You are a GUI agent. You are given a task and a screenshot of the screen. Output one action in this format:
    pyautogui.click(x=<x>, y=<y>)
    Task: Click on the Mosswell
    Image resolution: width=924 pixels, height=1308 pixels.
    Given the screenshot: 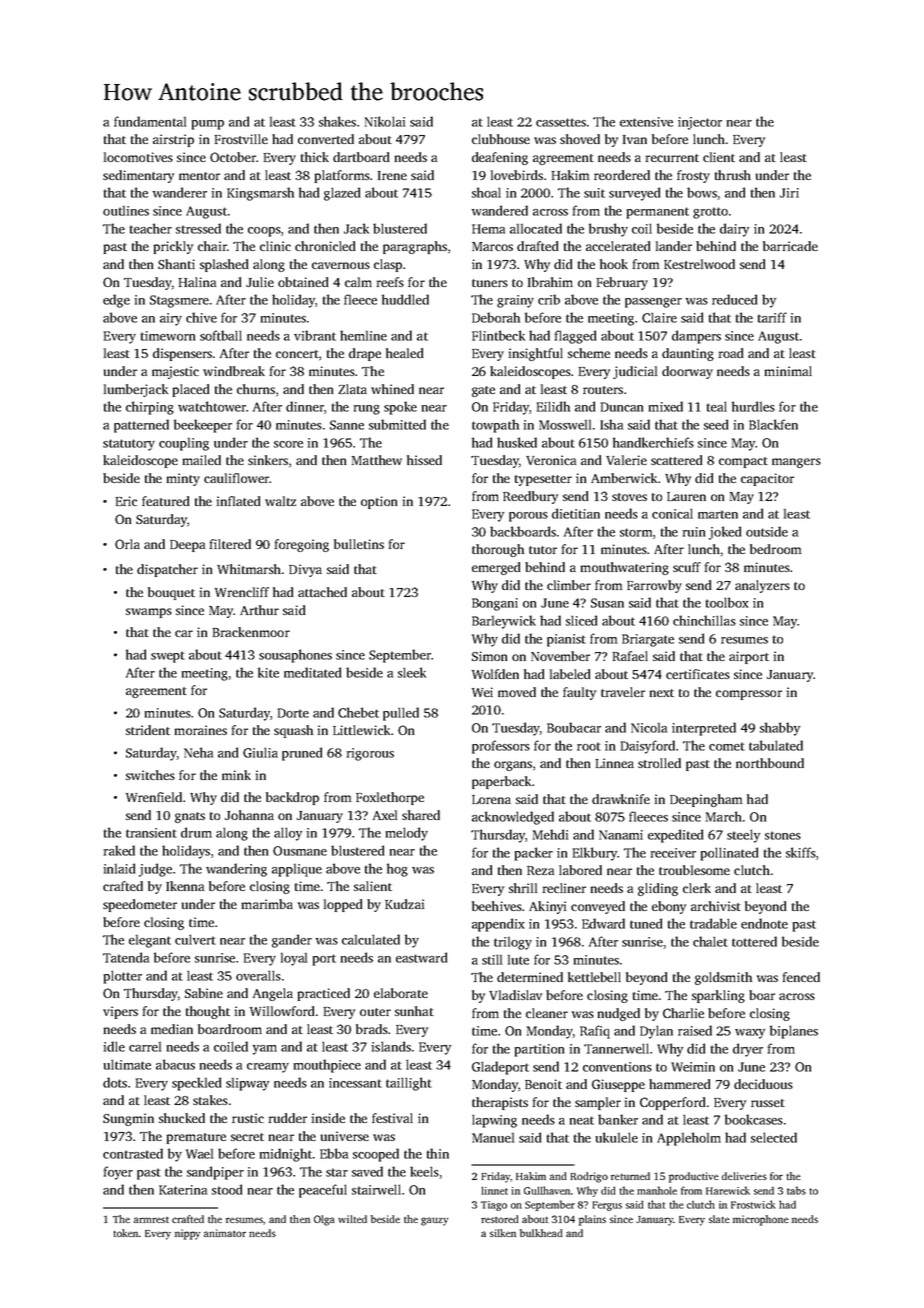 What is the action you would take?
    pyautogui.click(x=565, y=425)
